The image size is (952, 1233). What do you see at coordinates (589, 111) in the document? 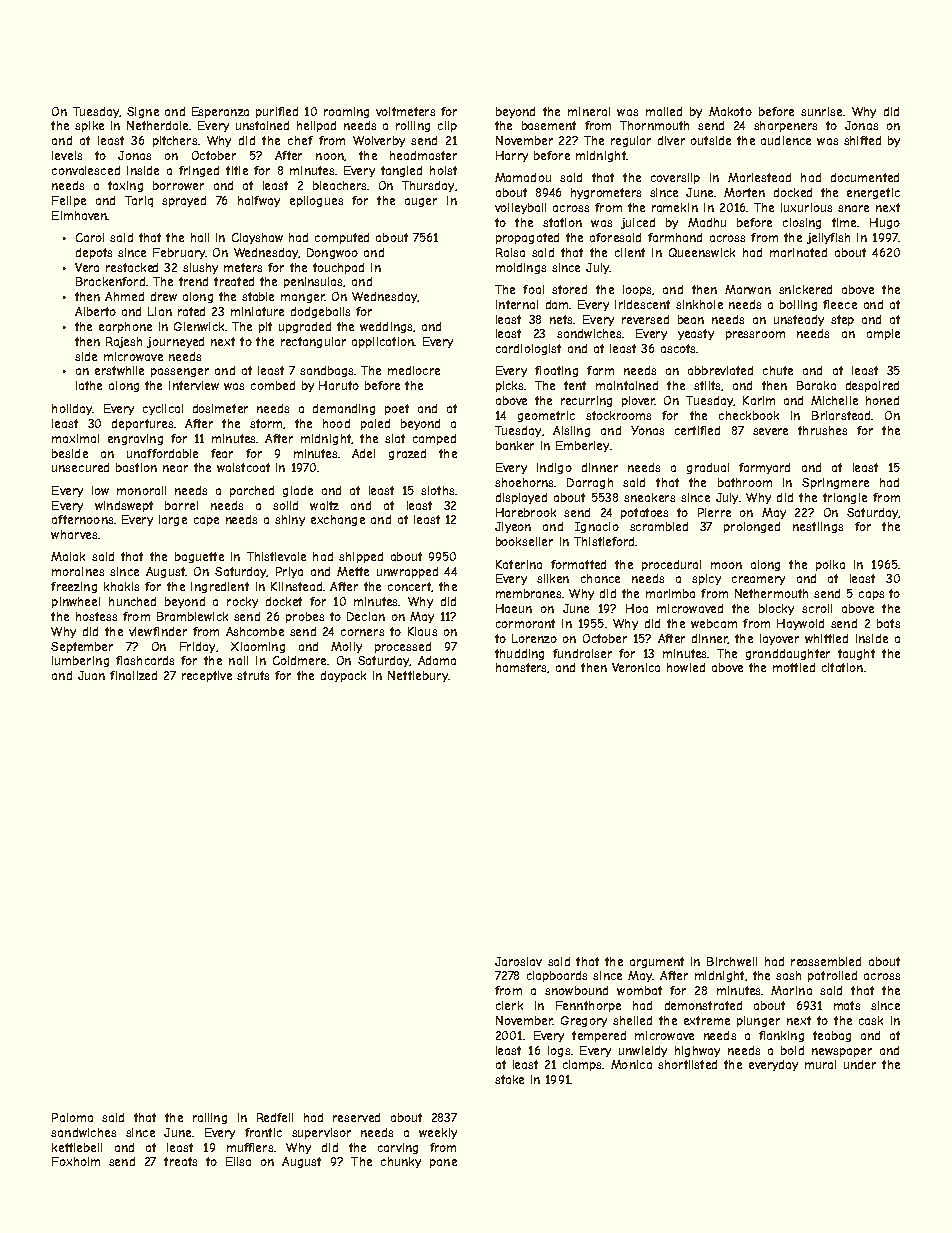
I see `mineral` at bounding box center [589, 111].
